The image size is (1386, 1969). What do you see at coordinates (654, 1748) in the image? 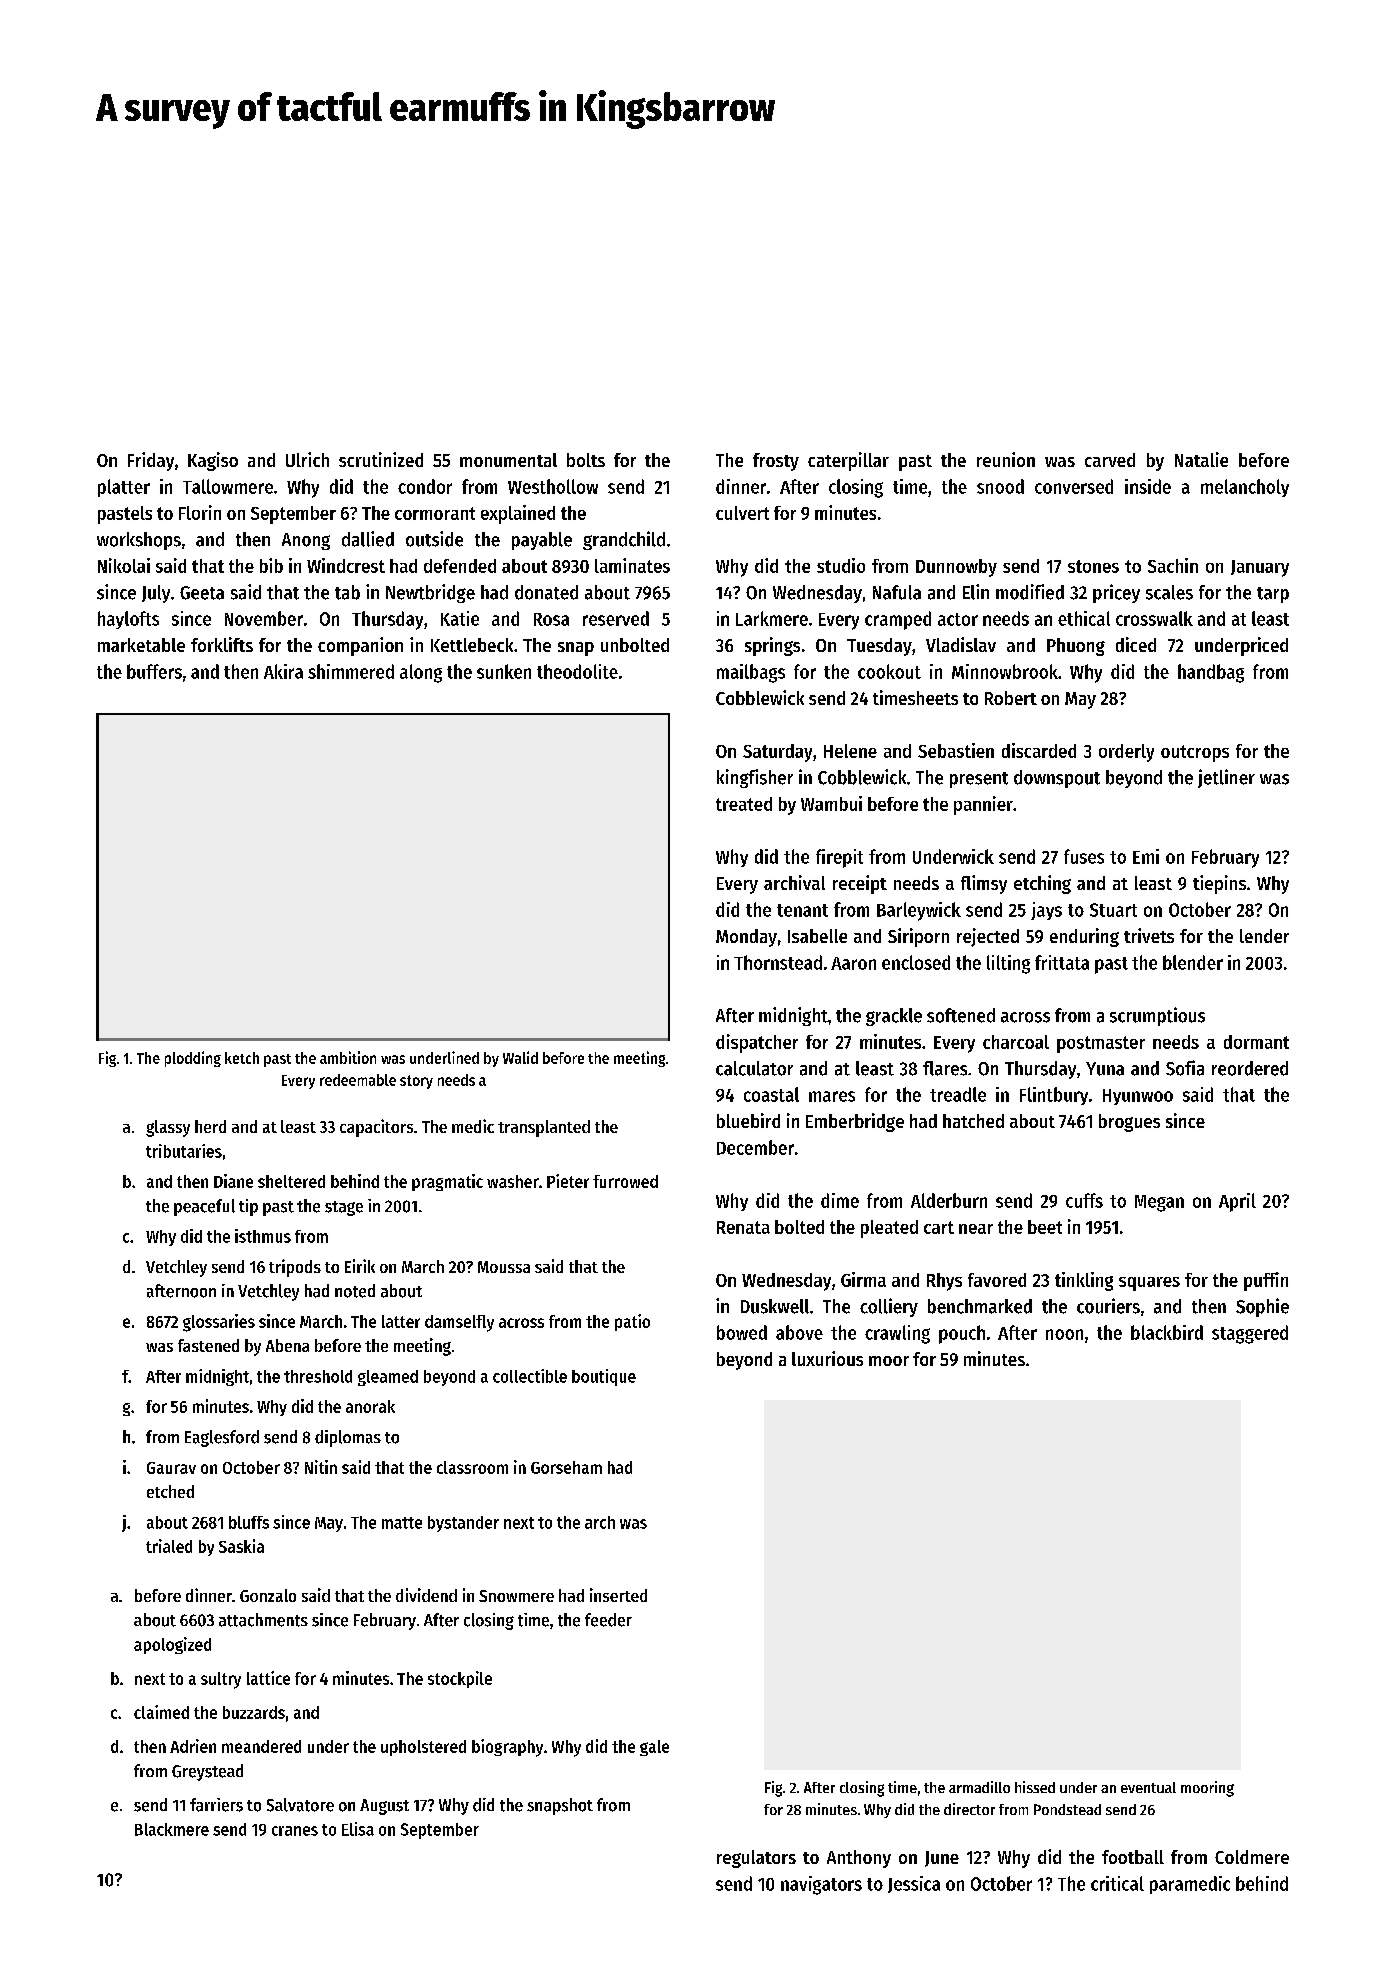
I see `gale` at bounding box center [654, 1748].
